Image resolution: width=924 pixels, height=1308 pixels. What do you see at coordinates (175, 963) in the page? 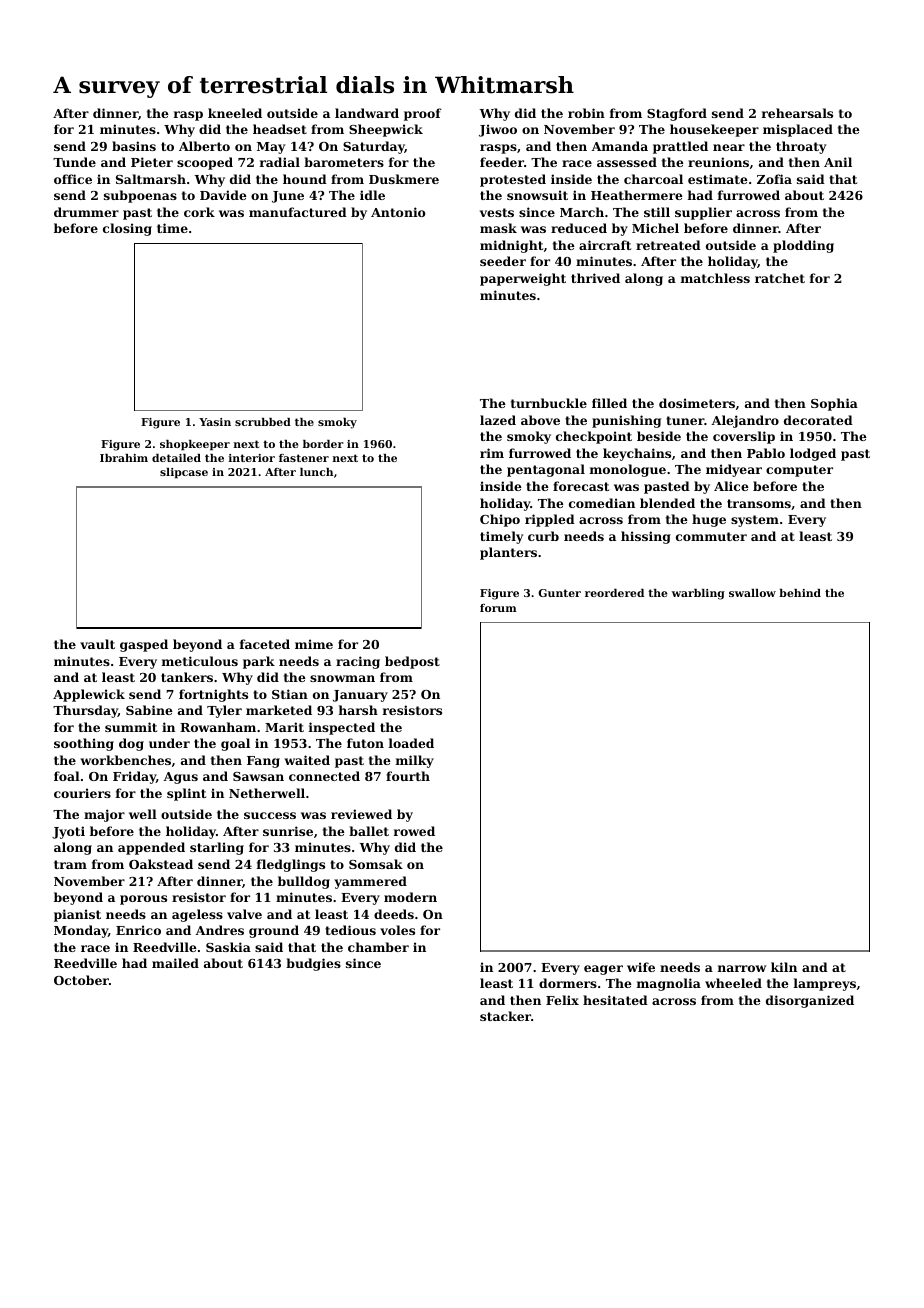
I see `mailed` at bounding box center [175, 963].
